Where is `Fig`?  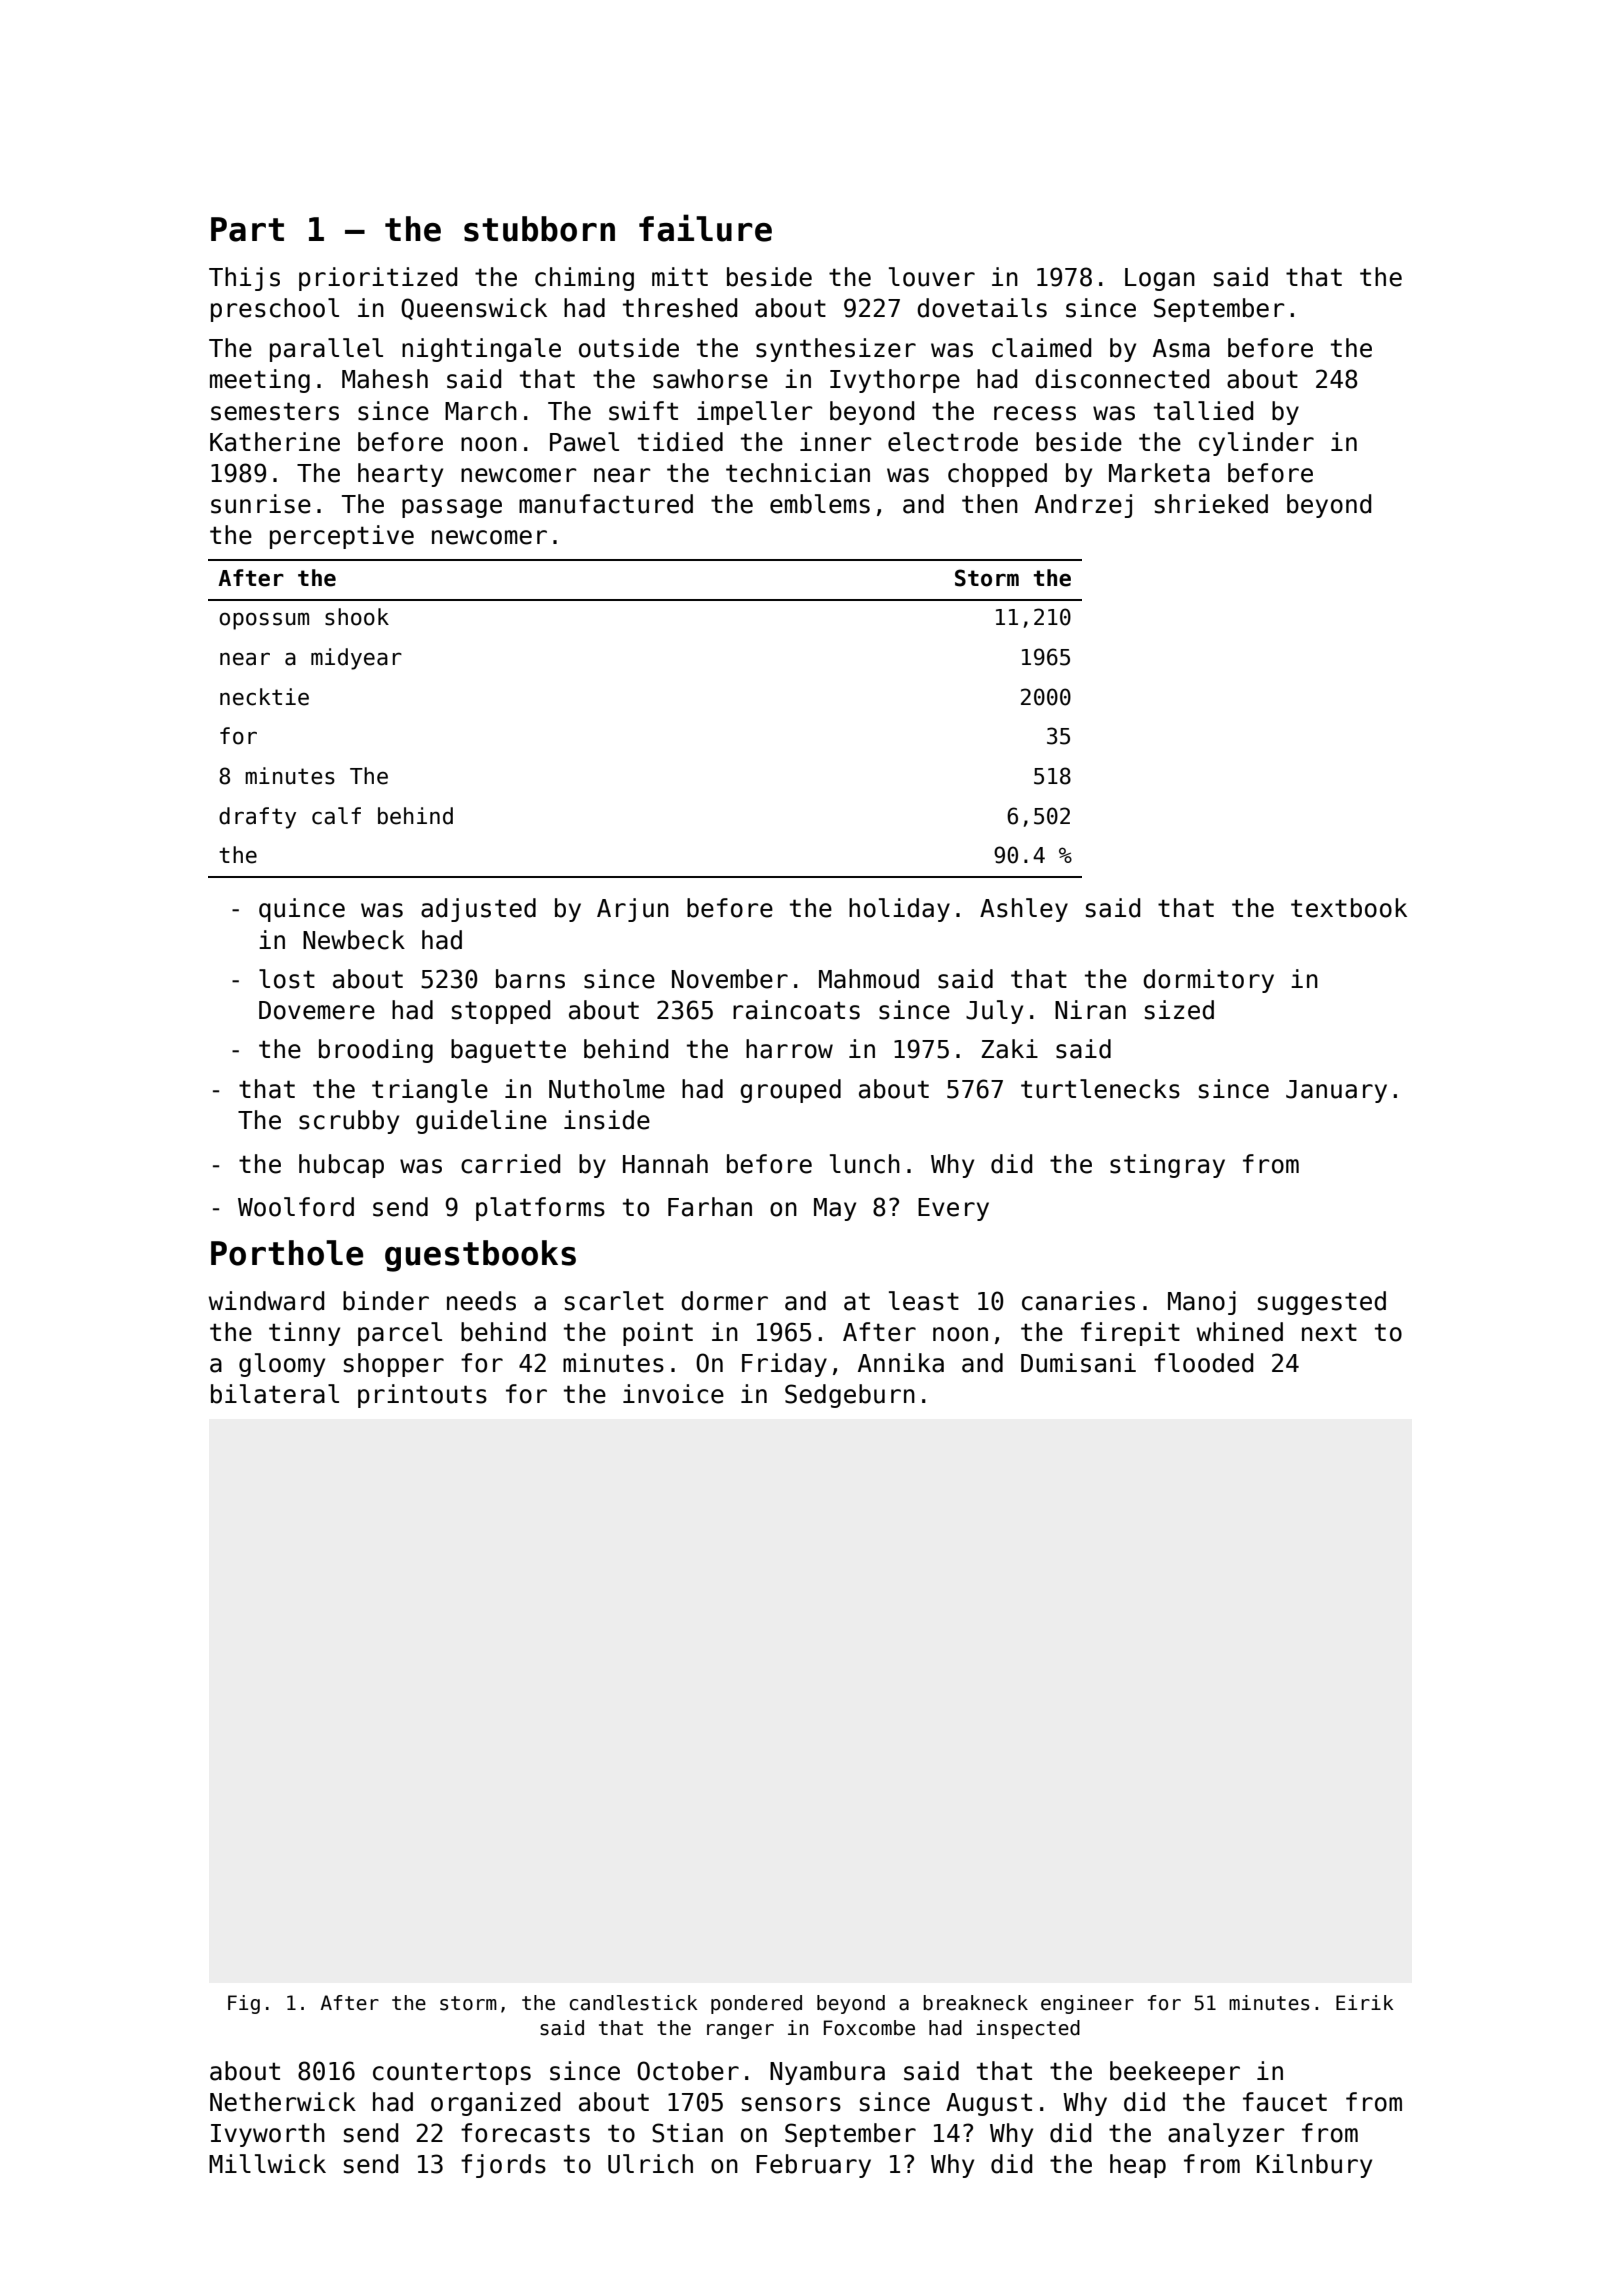 Fig is located at coordinates (244, 2004).
